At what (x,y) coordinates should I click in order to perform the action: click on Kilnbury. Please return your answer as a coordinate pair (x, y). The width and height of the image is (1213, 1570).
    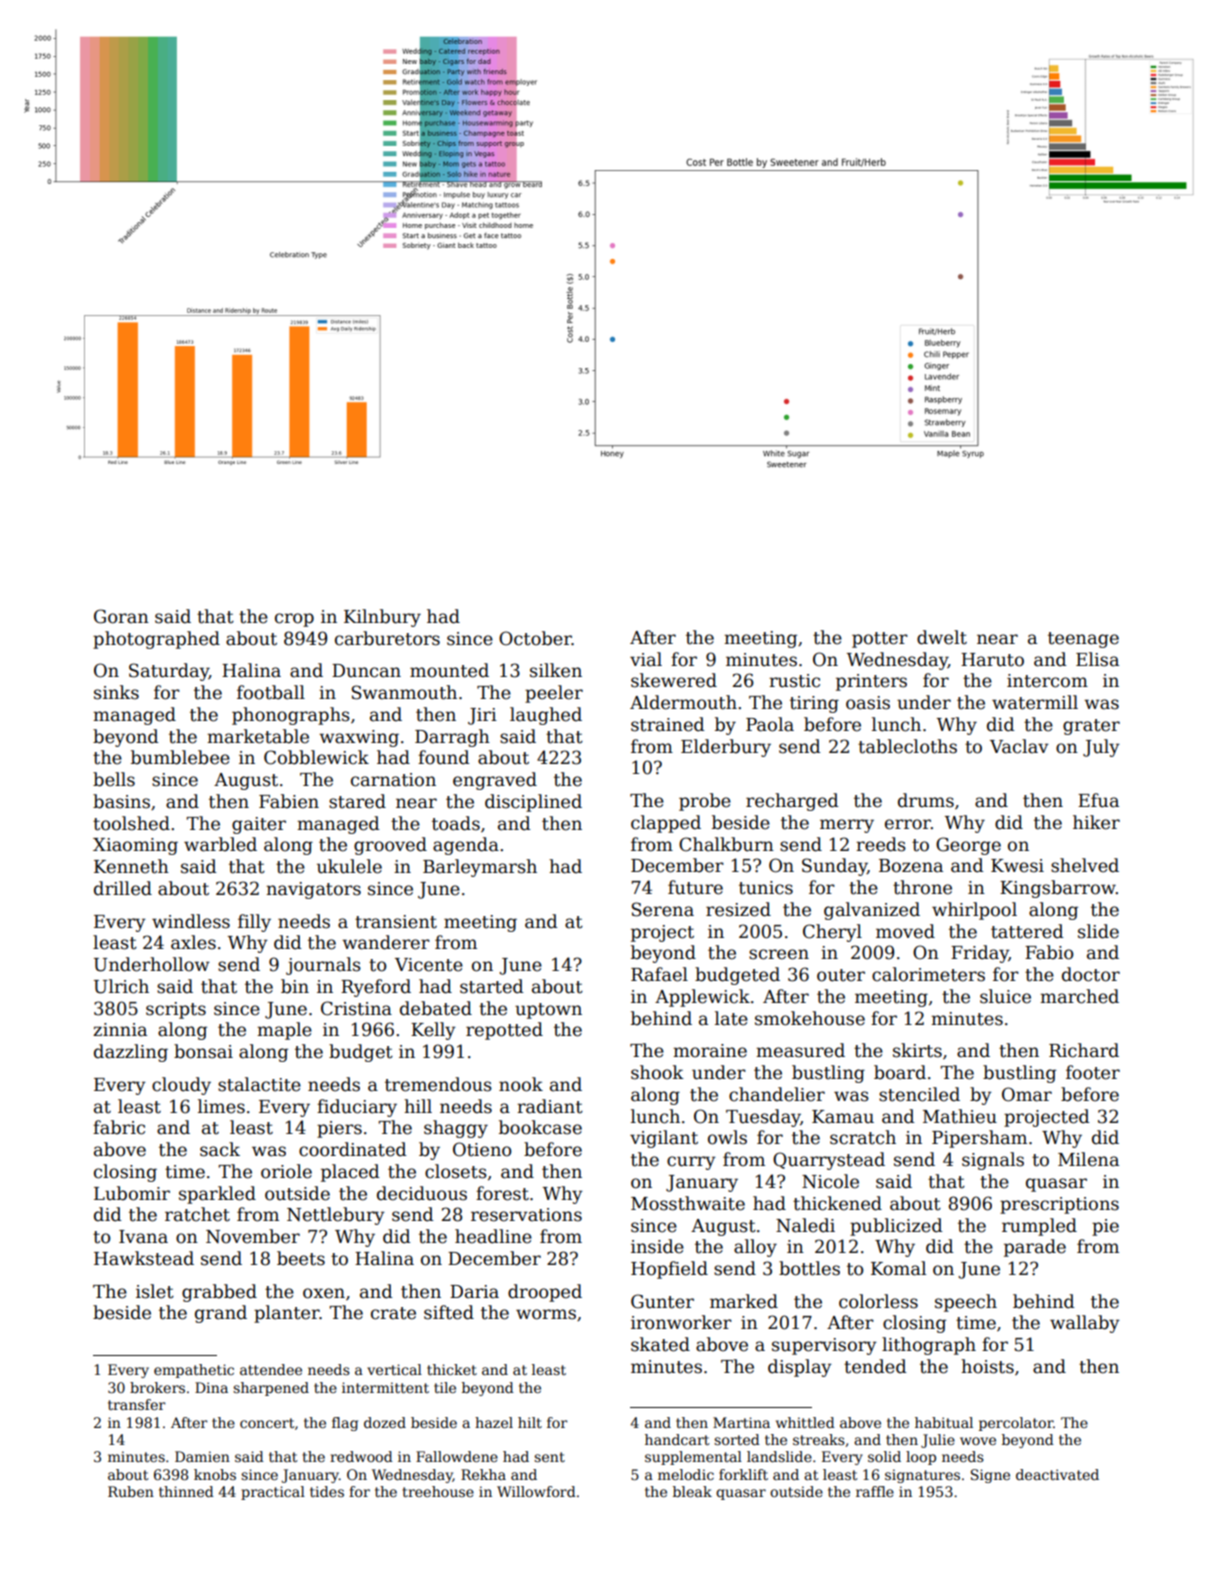
    Looking at the image, I should click on (382, 618).
